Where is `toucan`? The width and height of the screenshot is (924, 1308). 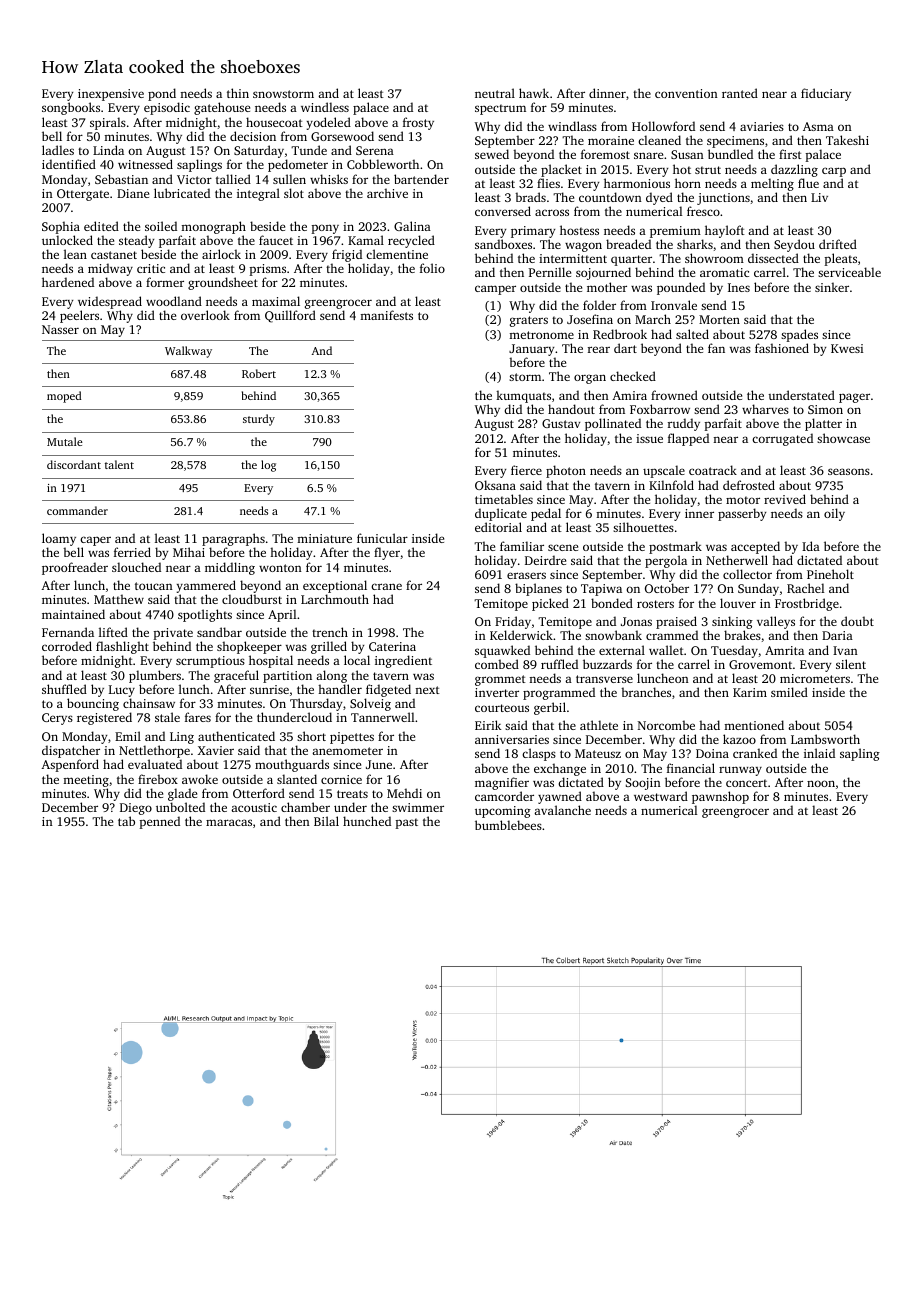 toucan is located at coordinates (154, 586).
